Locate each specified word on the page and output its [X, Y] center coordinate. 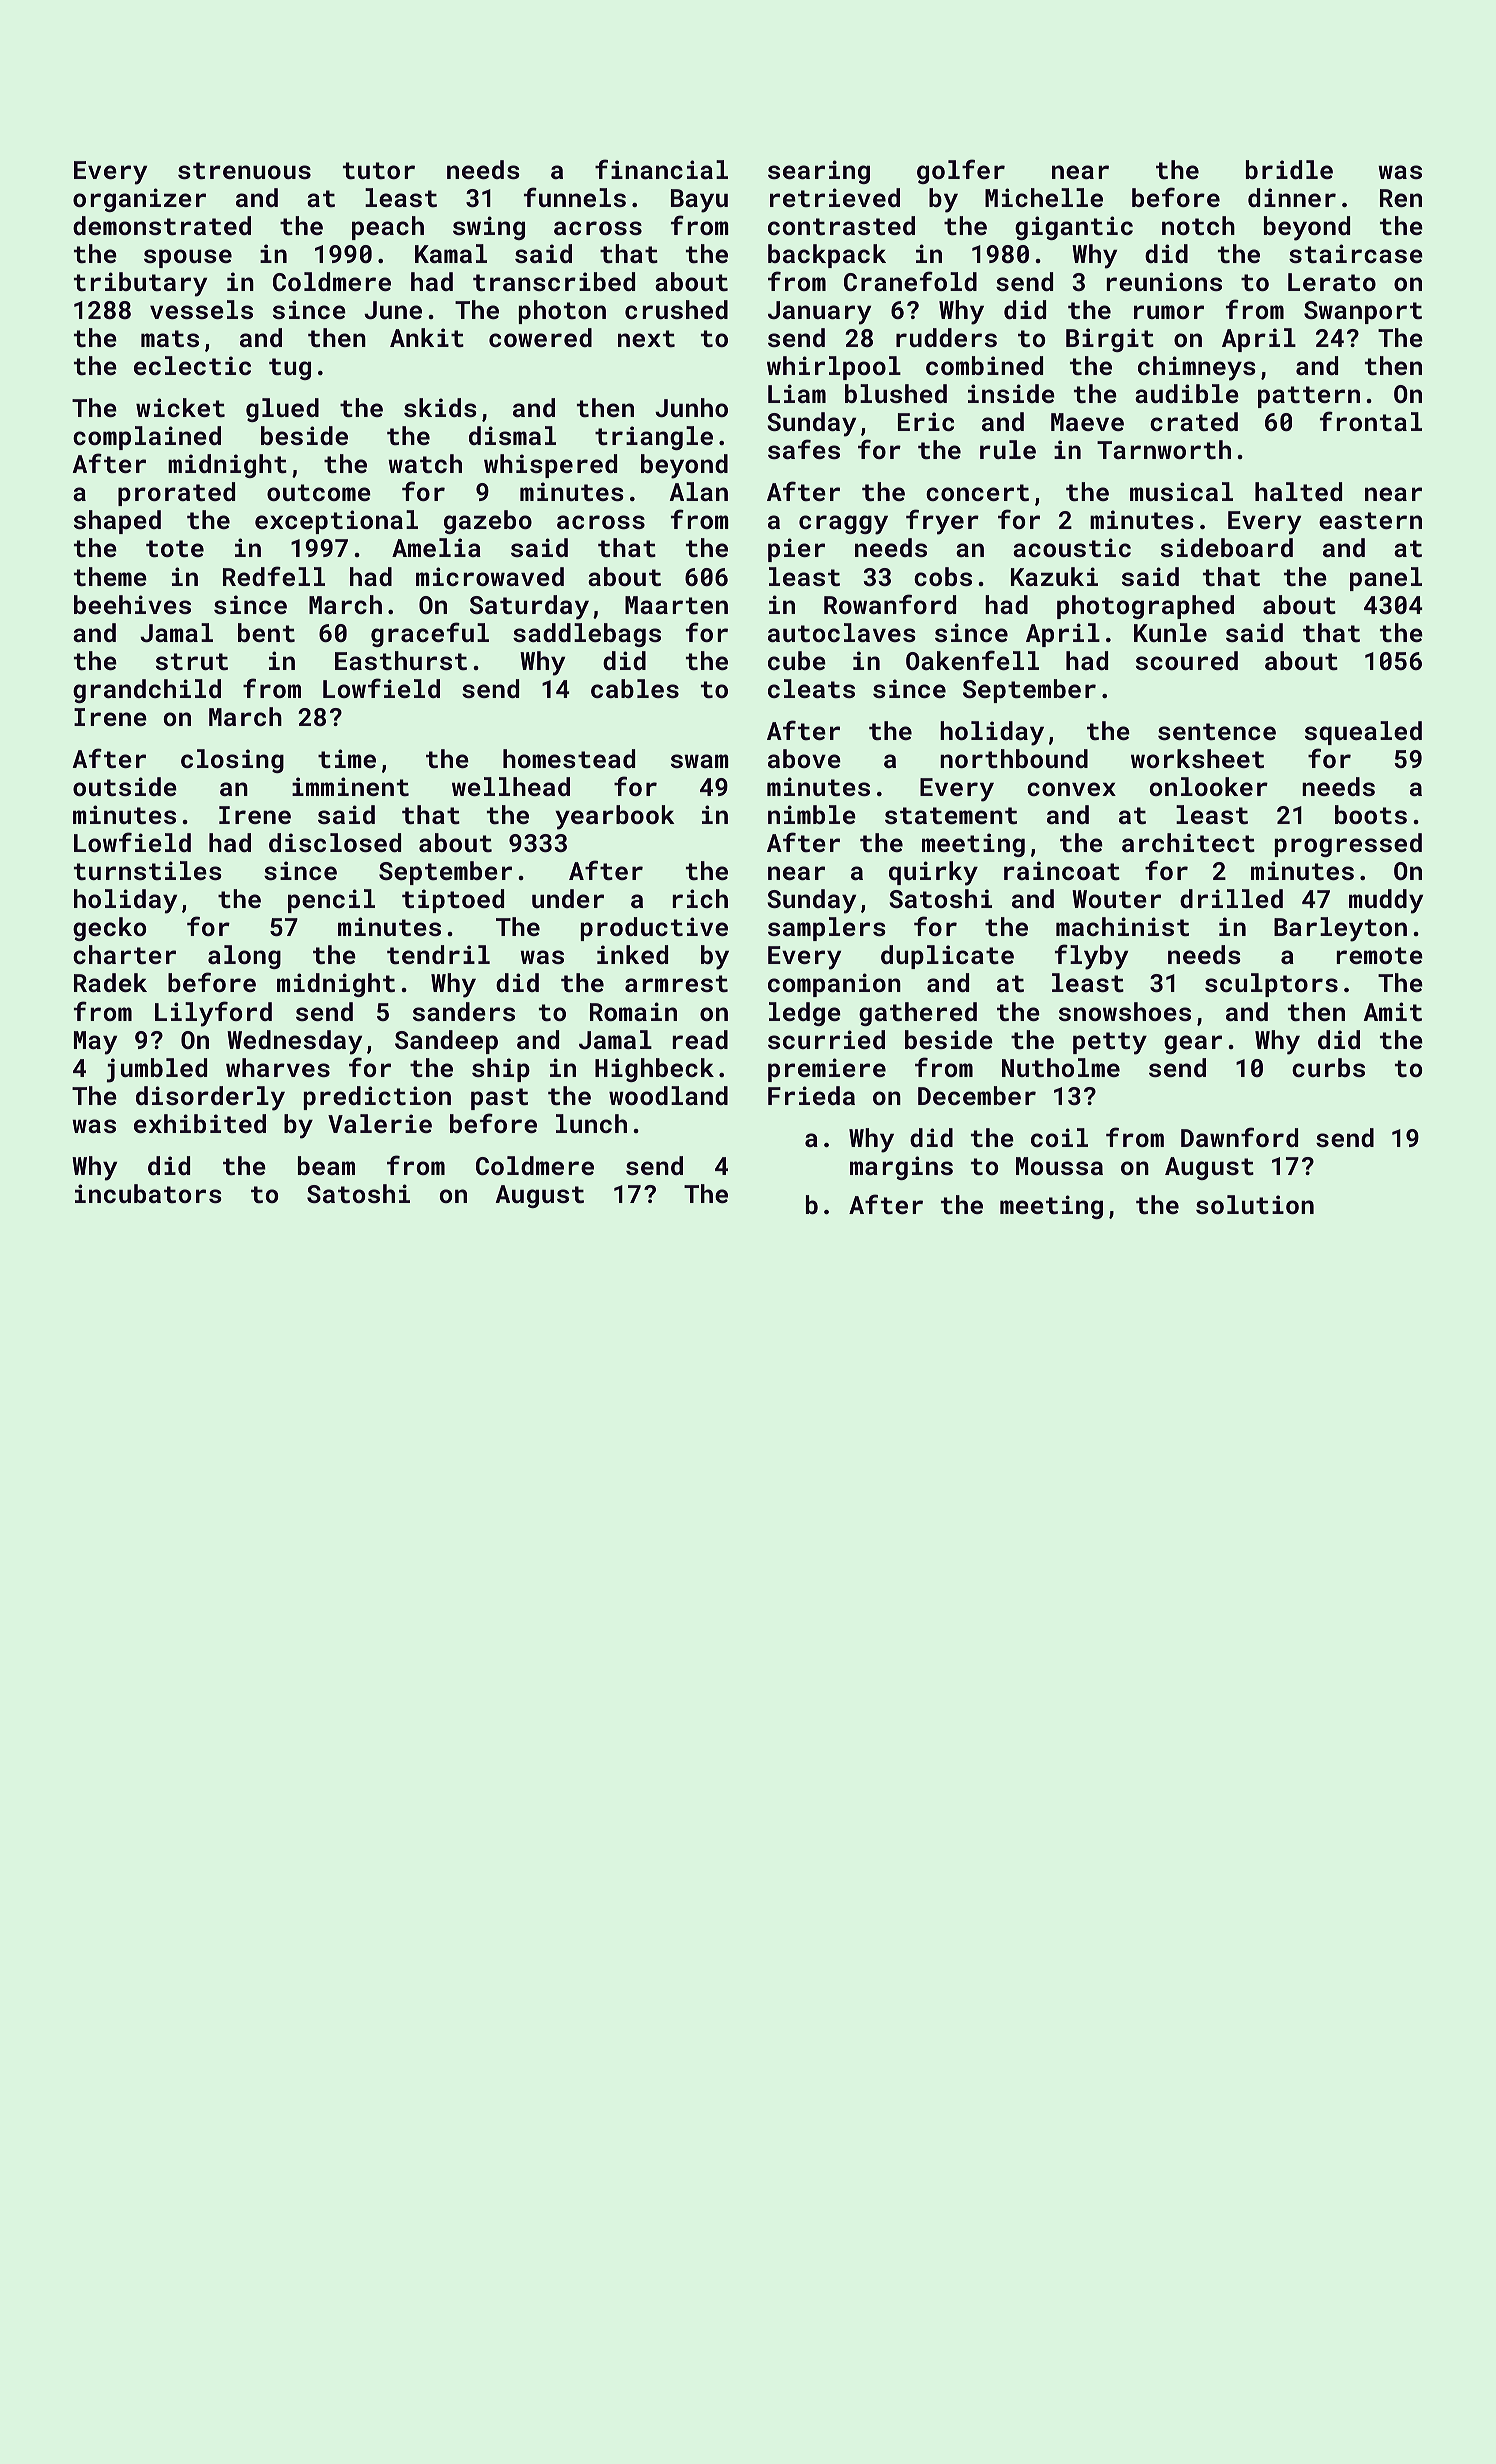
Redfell [274, 576]
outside [125, 786]
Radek [110, 982]
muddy [1386, 901]
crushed [676, 309]
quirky [933, 873]
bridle [1289, 169]
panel [1386, 579]
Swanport [1363, 312]
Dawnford [1239, 1137]
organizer [139, 200]
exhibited [200, 1123]
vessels [201, 309]
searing [819, 172]
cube [797, 660]
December [977, 1095]
